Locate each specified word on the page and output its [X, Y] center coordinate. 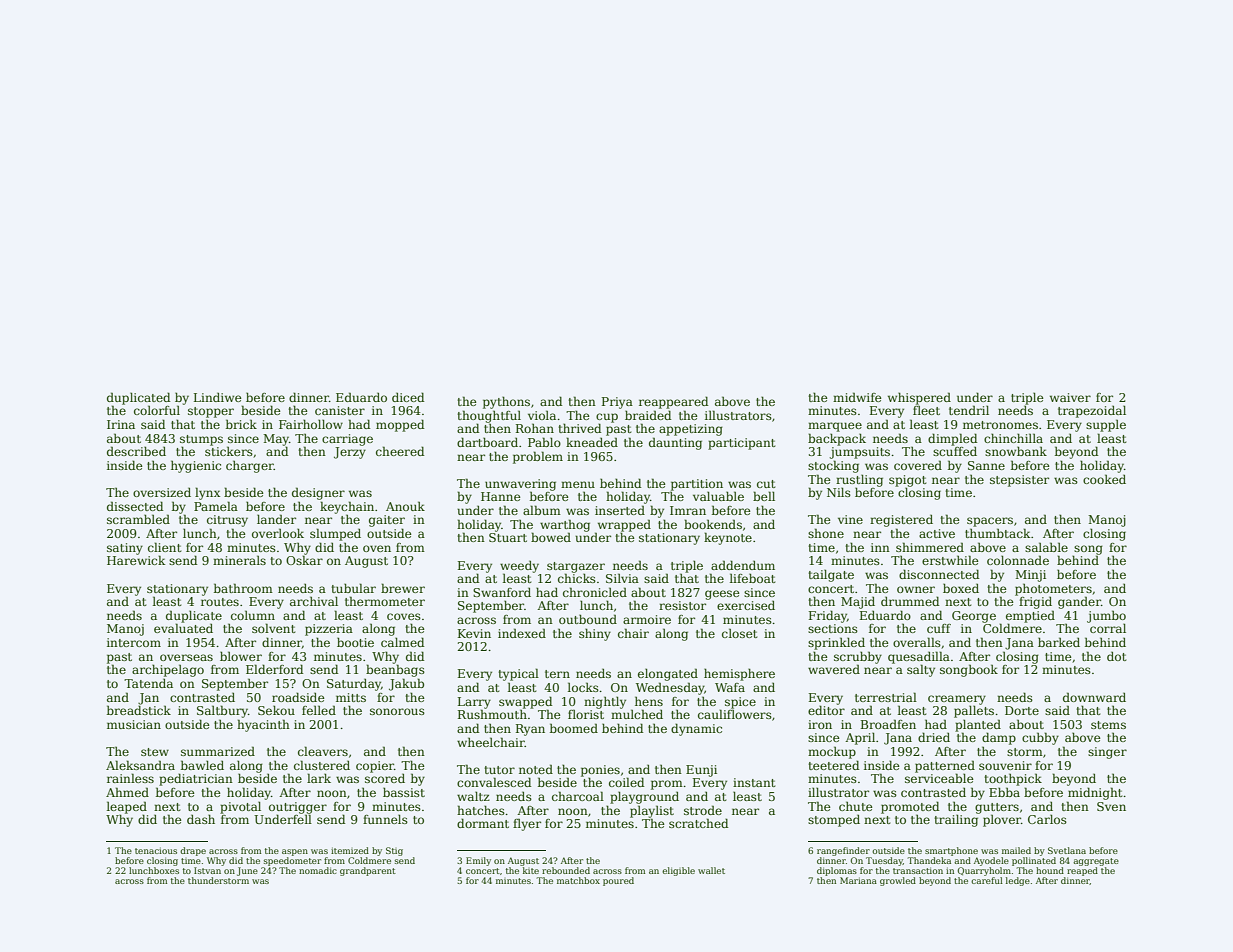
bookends [713, 524]
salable [1046, 547]
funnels [385, 819]
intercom [134, 642]
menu [578, 484]
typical [518, 674]
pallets [974, 711]
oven [377, 548]
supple [1106, 425]
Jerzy [350, 453]
